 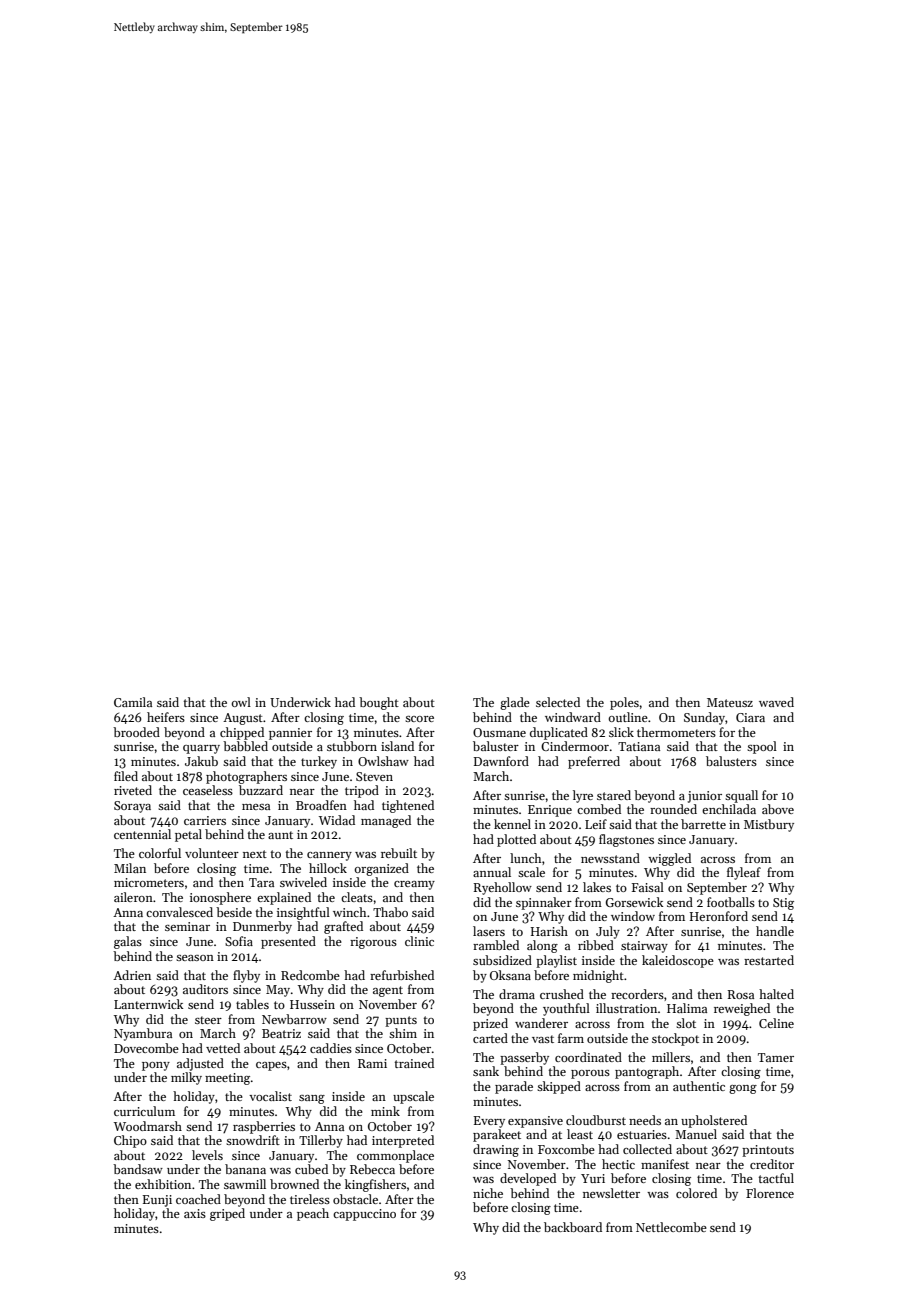 What do you see at coordinates (743, 1089) in the image?
I see `gong` at bounding box center [743, 1089].
